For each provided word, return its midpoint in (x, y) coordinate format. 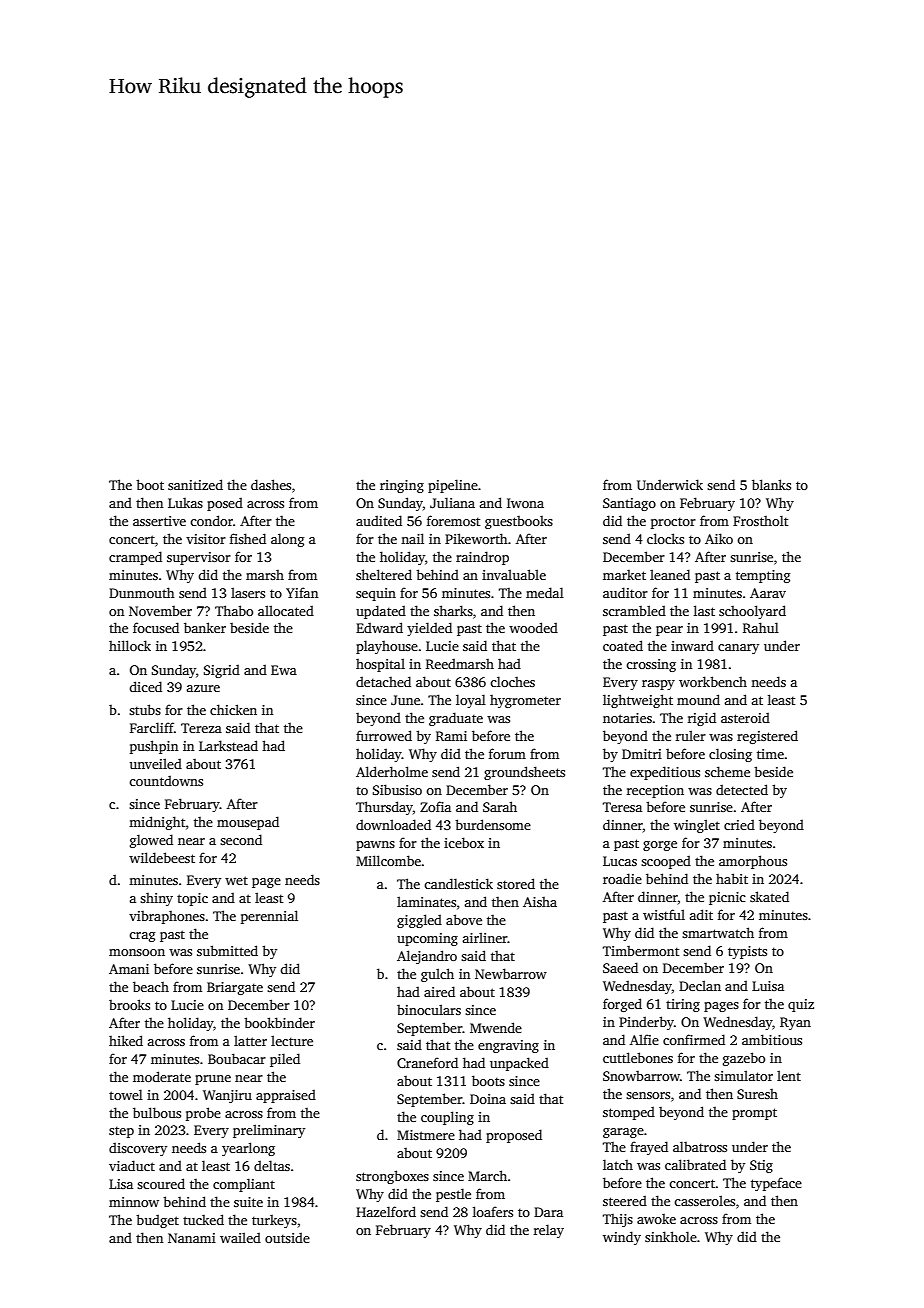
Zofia (435, 806)
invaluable (514, 574)
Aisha (540, 902)
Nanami (192, 1238)
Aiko (719, 538)
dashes (271, 484)
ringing (402, 486)
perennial (269, 917)
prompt (754, 1114)
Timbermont (641, 951)
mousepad (248, 823)
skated (769, 896)
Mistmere (426, 1135)
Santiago (629, 504)
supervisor (199, 558)
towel (126, 1094)
